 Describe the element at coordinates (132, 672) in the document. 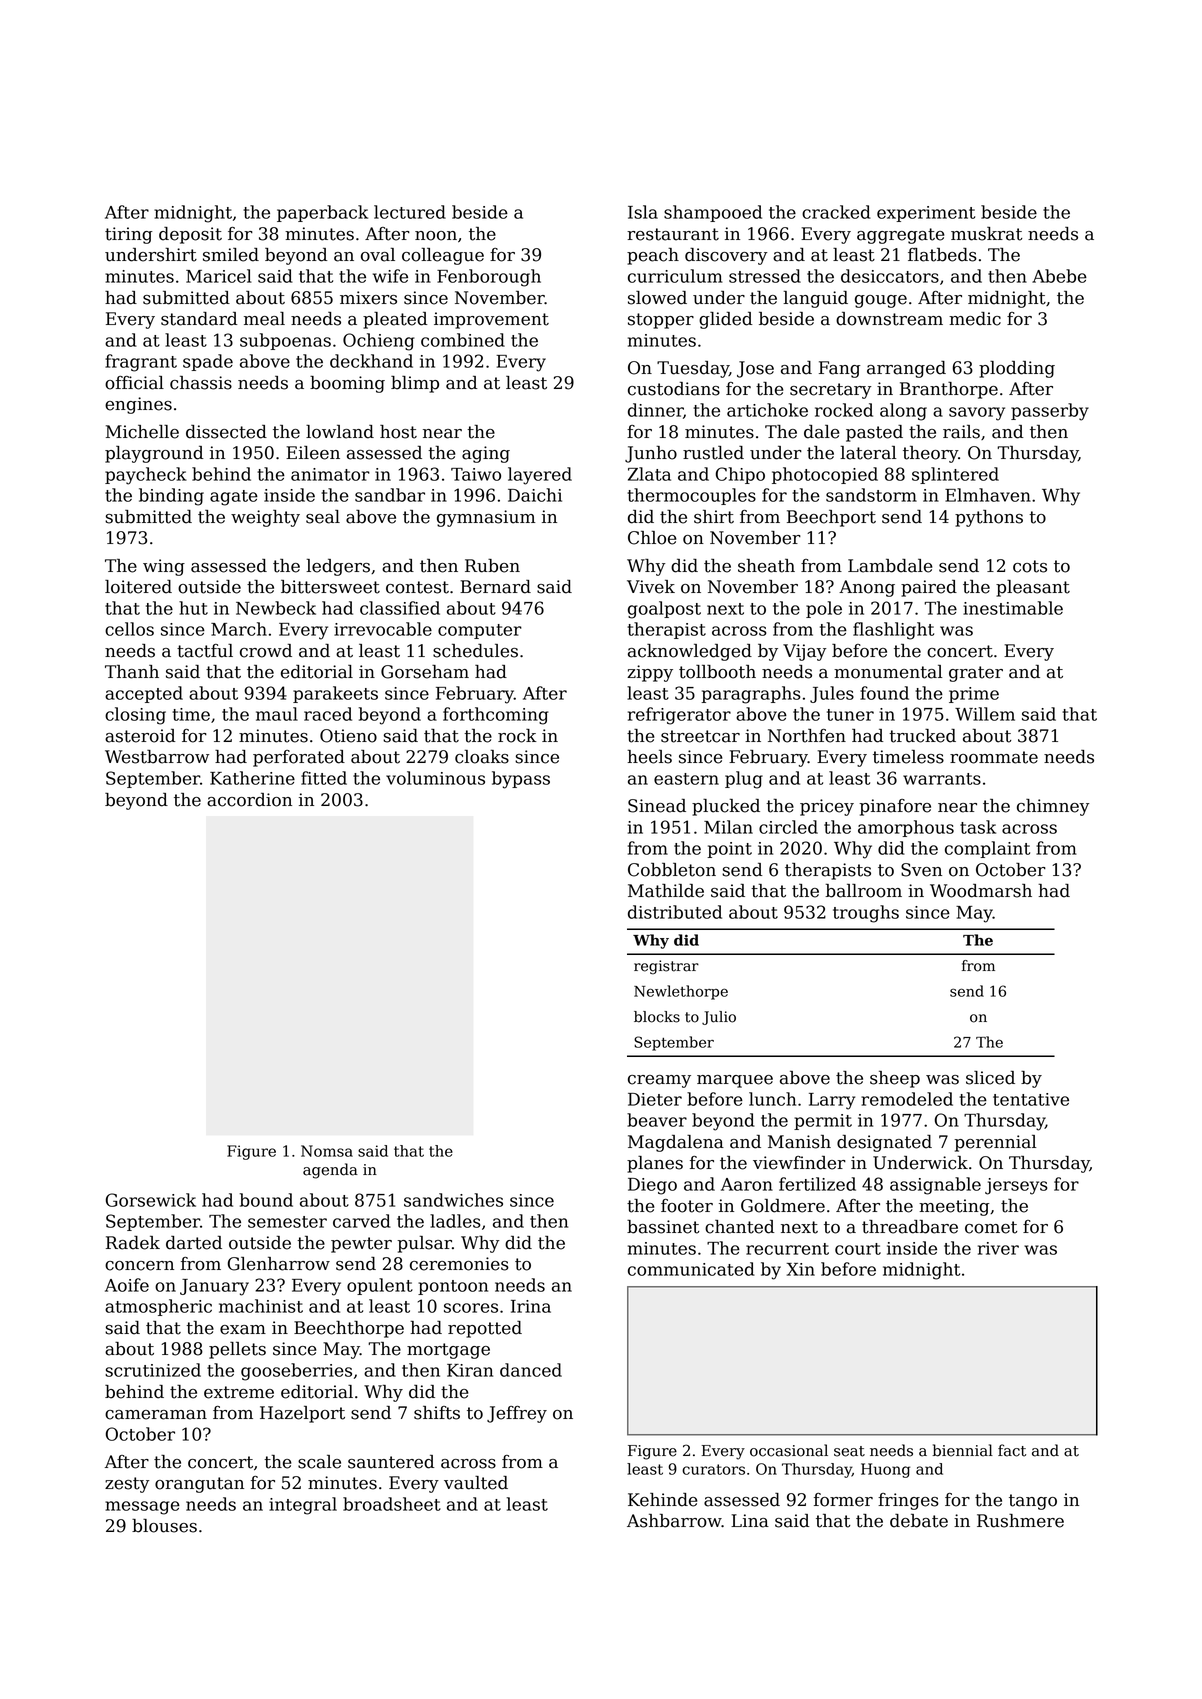

I see `Thanh` at that location.
